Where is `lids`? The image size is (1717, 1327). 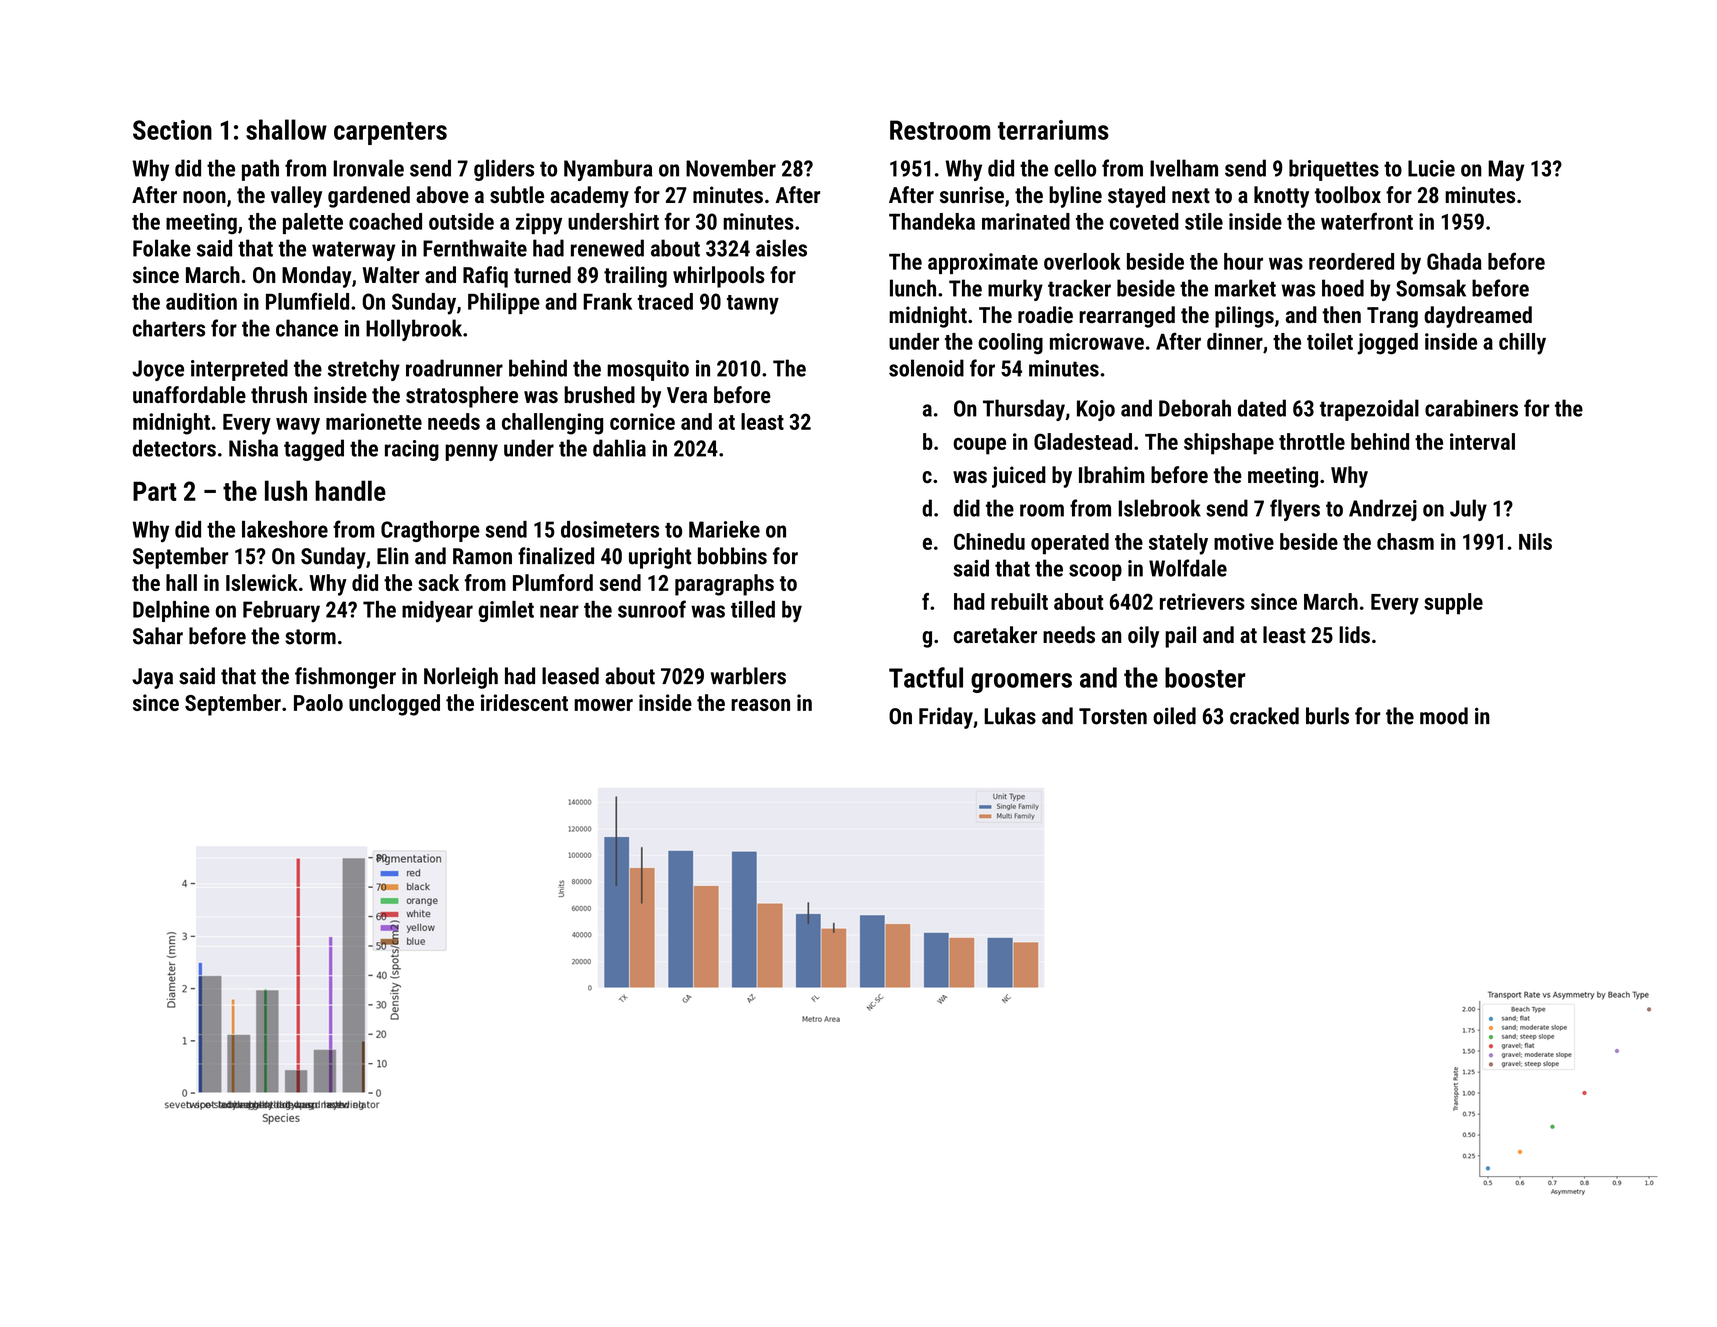
lids is located at coordinates (1354, 634).
